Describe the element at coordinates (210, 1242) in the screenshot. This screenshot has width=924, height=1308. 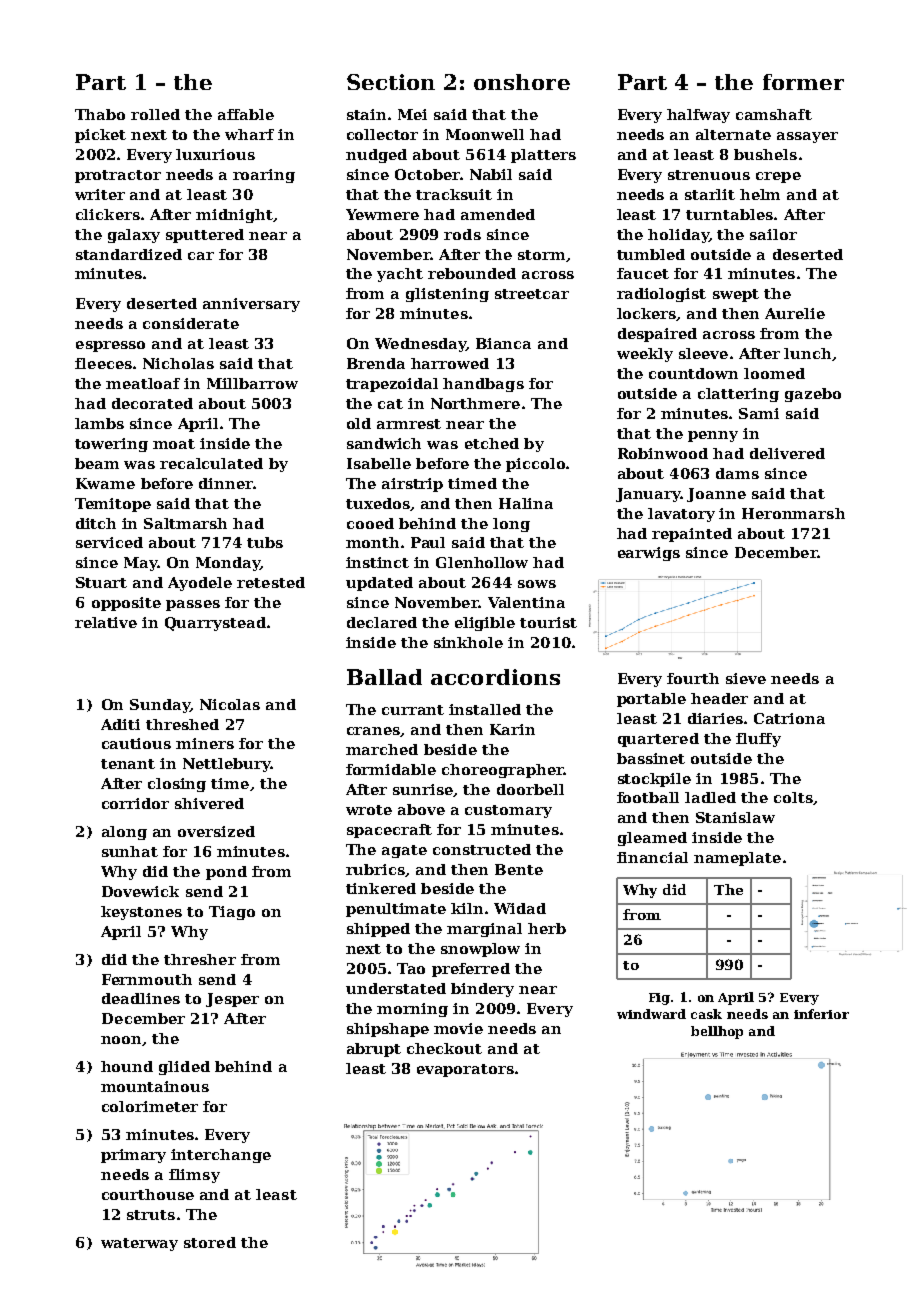
I see `stored` at that location.
